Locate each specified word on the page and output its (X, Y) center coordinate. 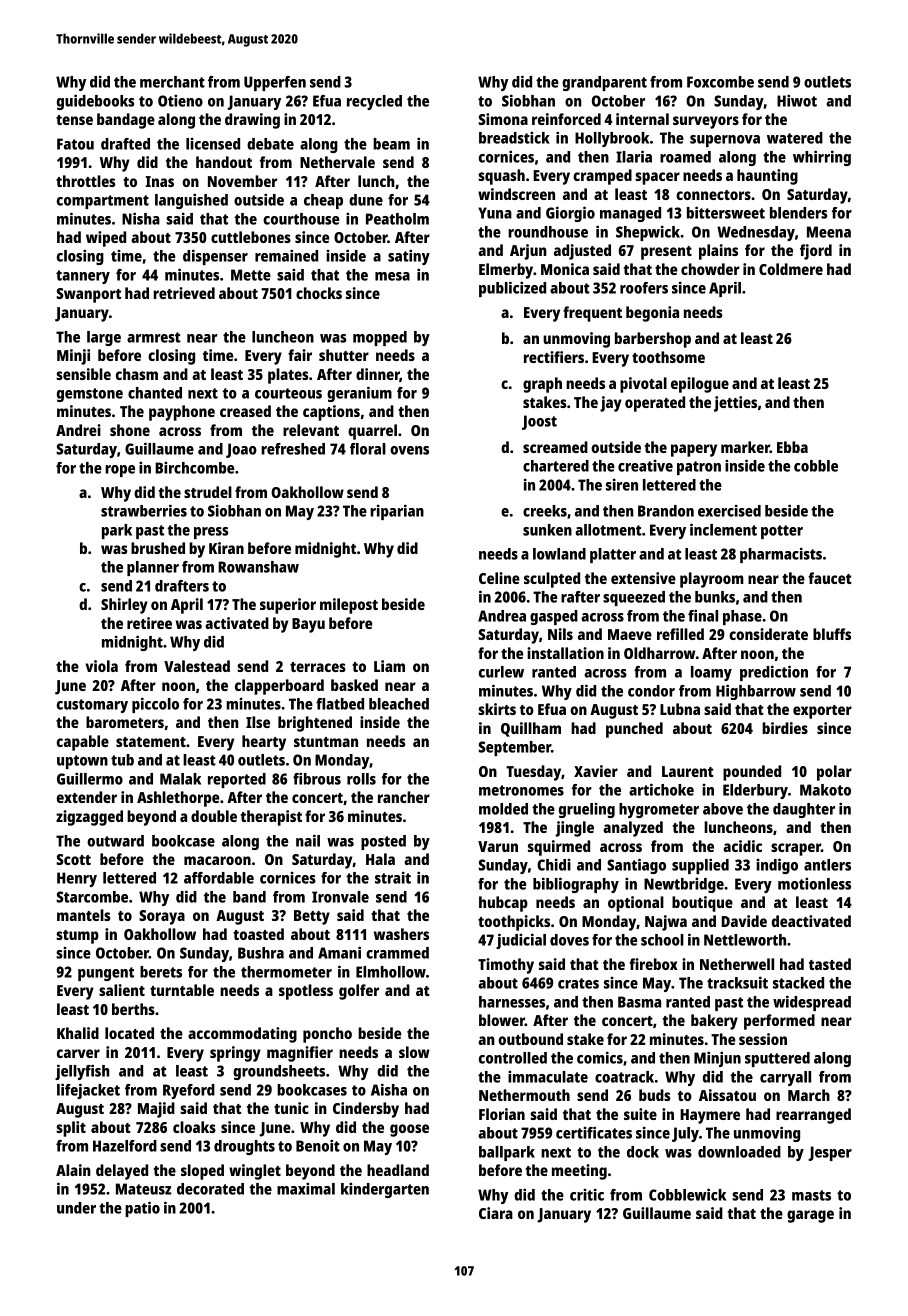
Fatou (75, 144)
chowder (710, 269)
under (76, 1208)
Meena (829, 232)
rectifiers (554, 357)
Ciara (496, 1213)
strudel (208, 492)
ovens (409, 450)
